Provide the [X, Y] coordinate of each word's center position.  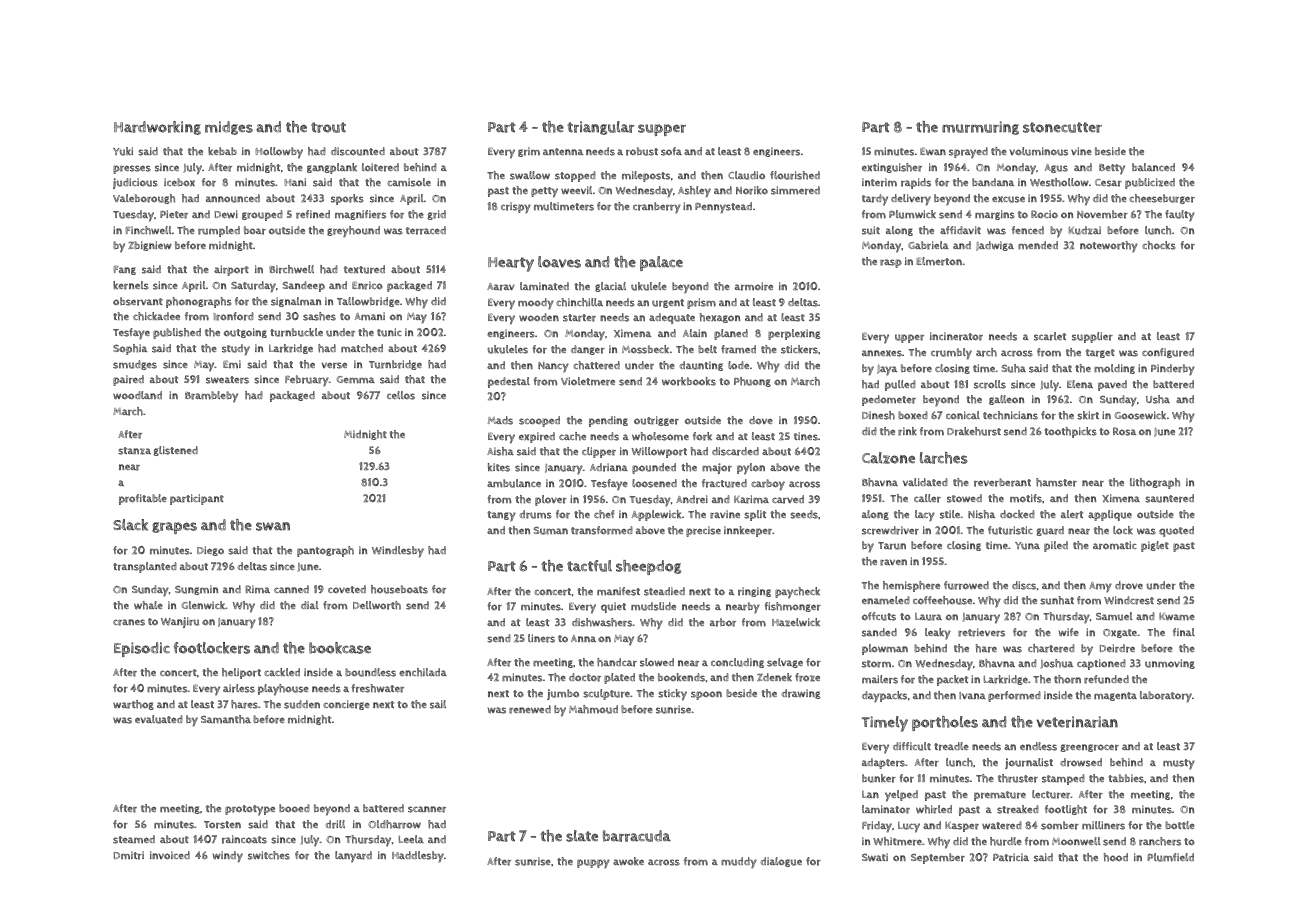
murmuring [980, 128]
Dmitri [128, 855]
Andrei [692, 499]
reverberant [1002, 482]
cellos [401, 395]
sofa [671, 151]
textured [364, 269]
